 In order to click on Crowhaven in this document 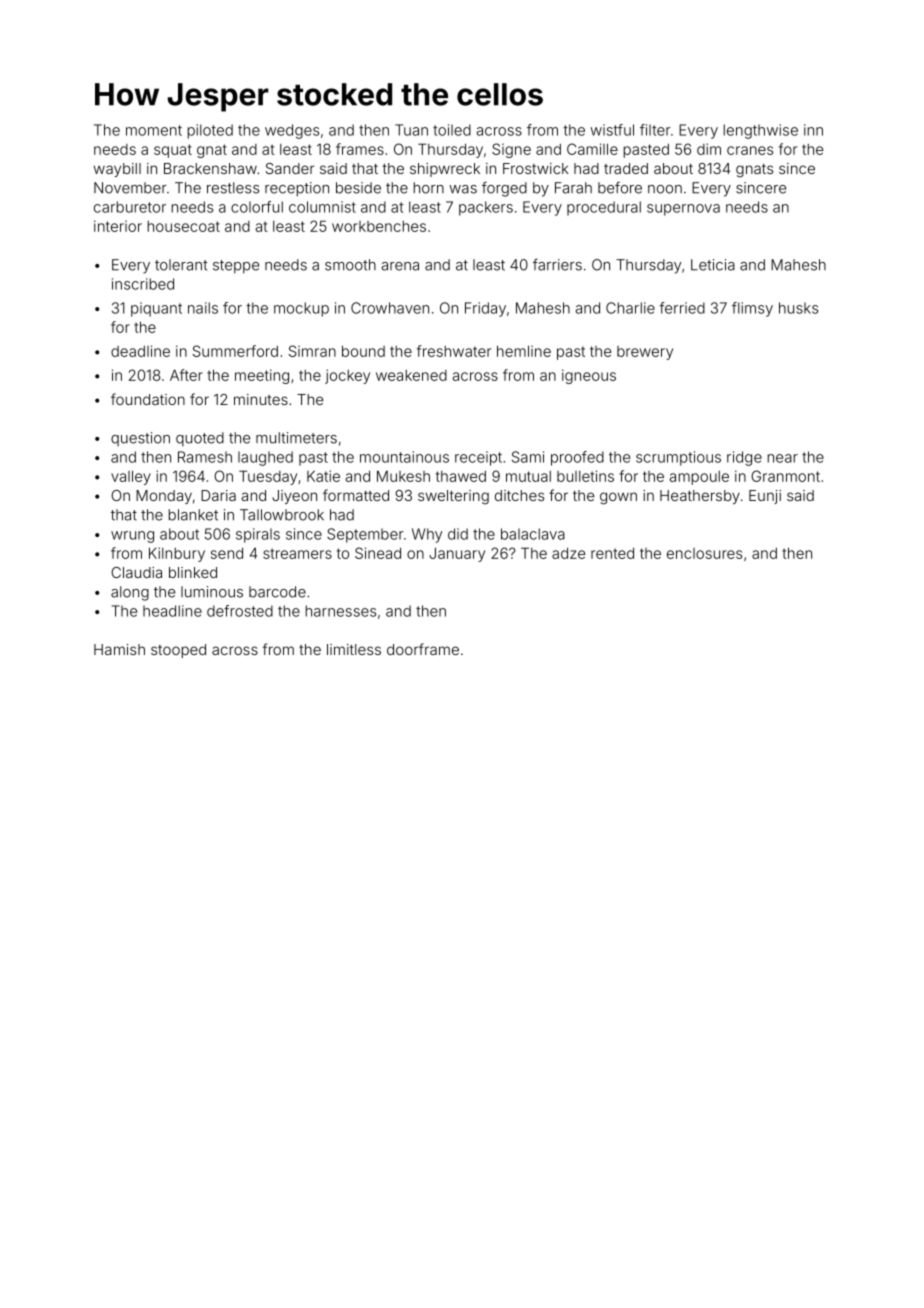, I will do `click(390, 308)`.
